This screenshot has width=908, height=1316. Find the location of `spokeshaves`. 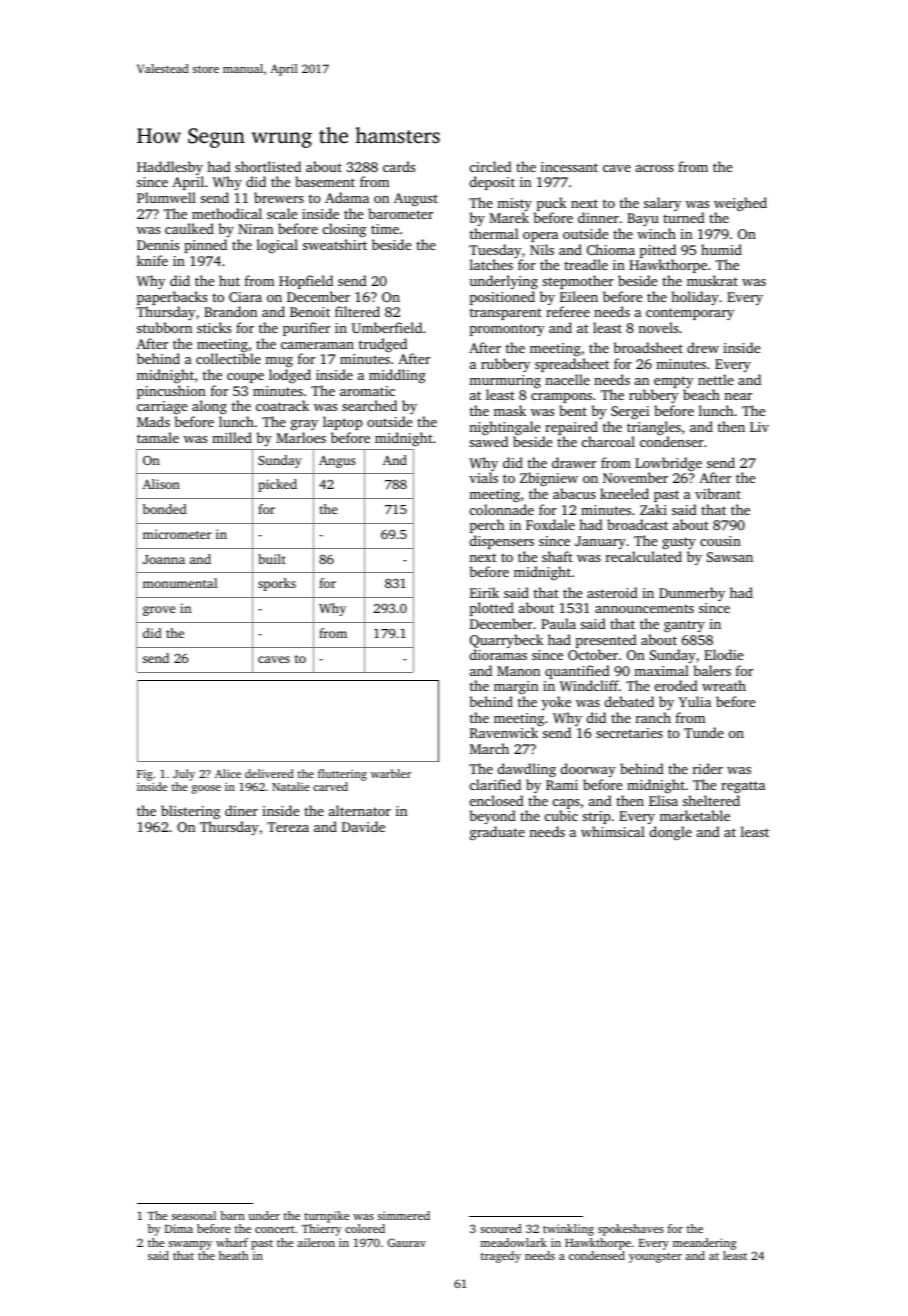

spokeshaves is located at coordinates (631, 1230).
